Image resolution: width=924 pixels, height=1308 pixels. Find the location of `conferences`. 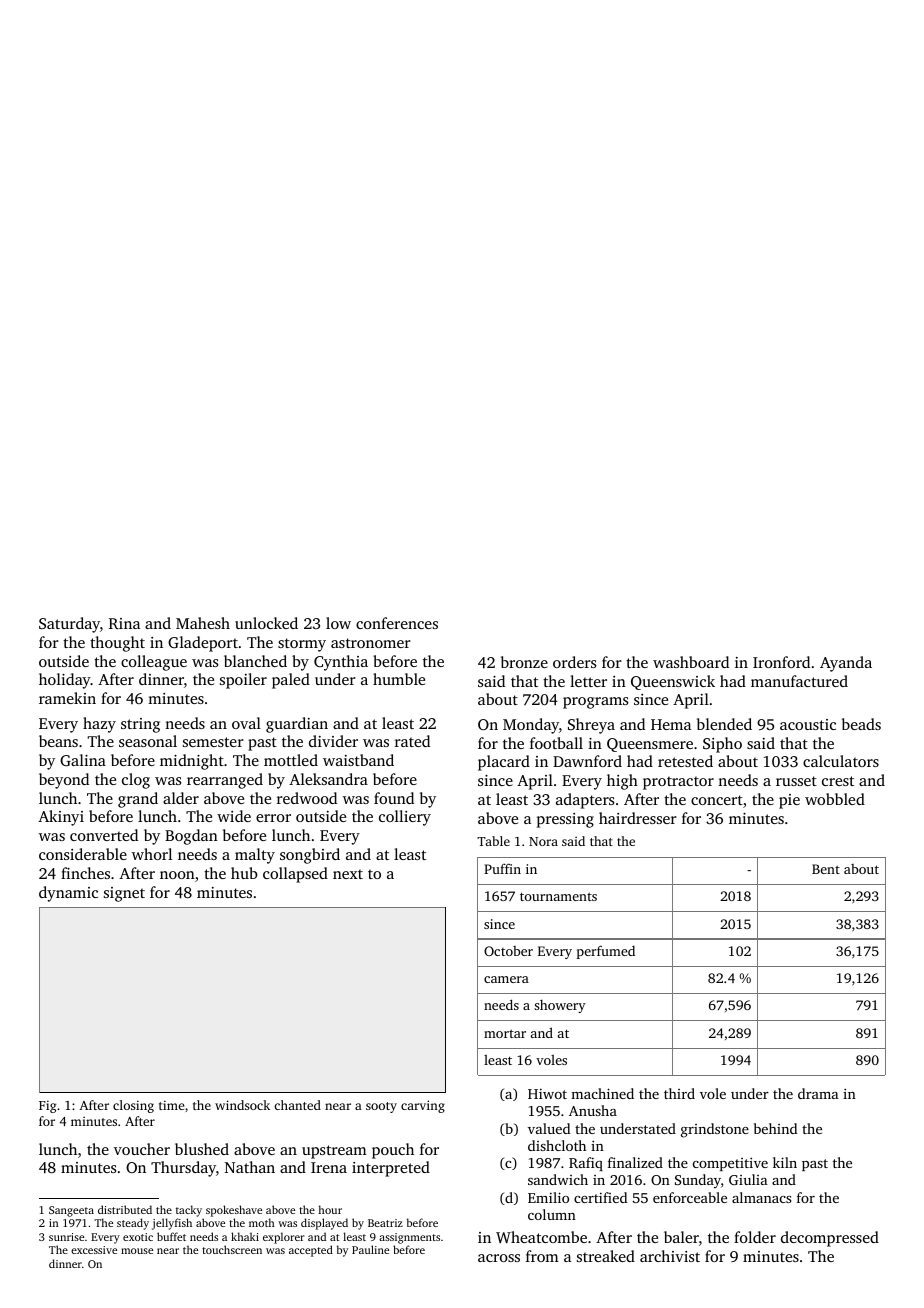

conferences is located at coordinates (397, 623).
